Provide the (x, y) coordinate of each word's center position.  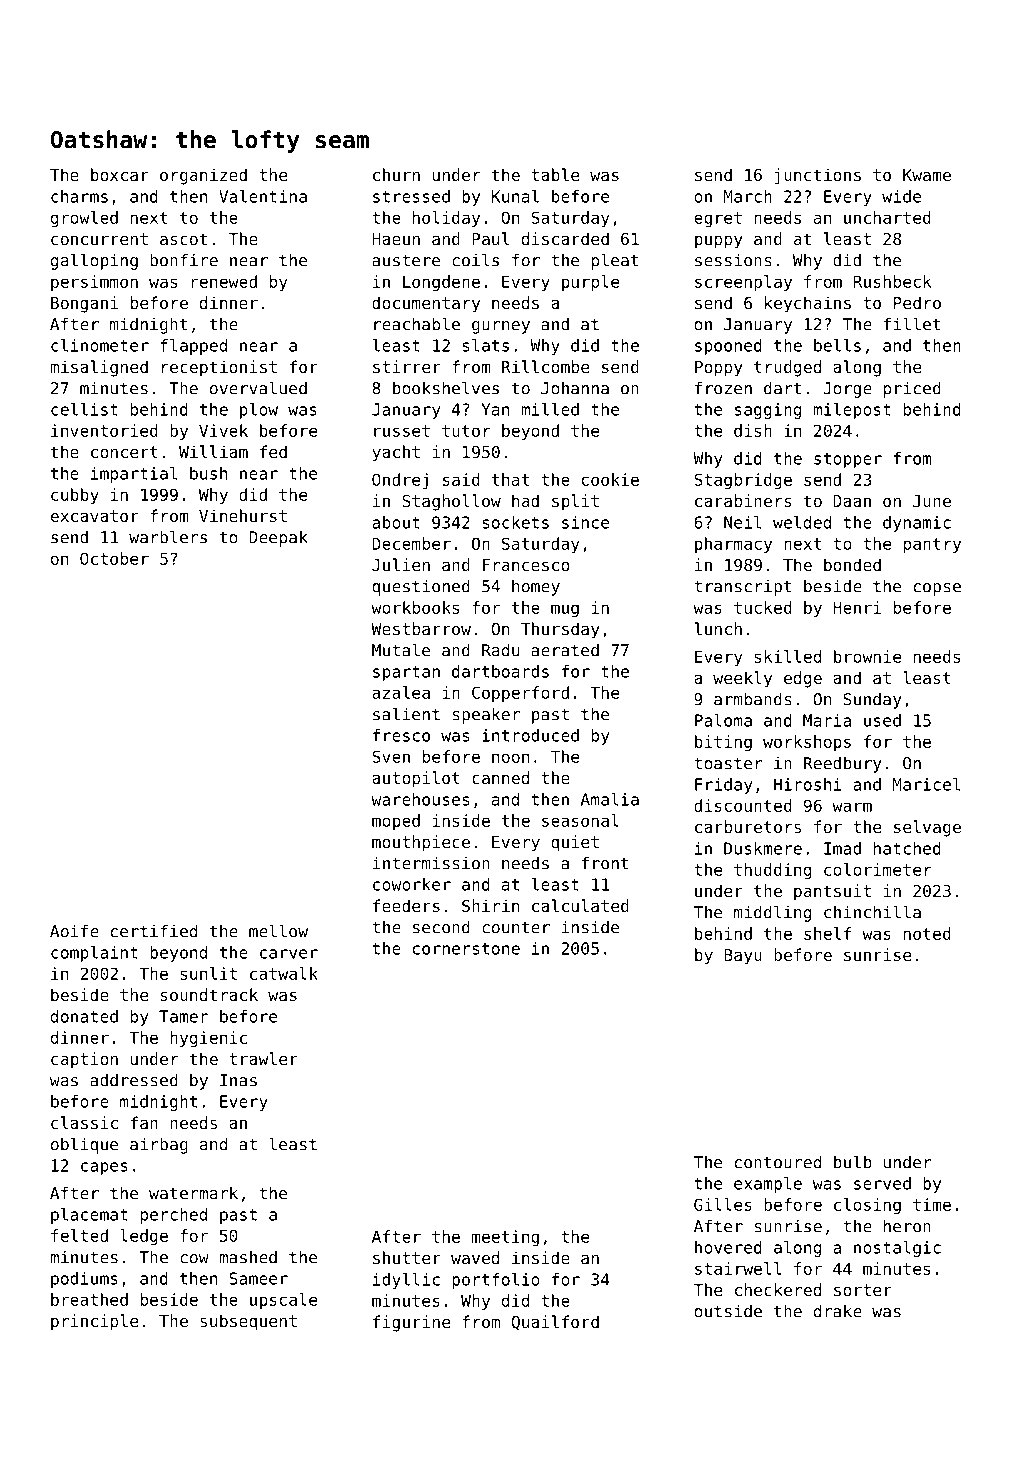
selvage (927, 828)
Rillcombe (545, 366)
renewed (224, 281)
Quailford (555, 1322)
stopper (848, 460)
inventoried (104, 430)
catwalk (284, 973)
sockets (515, 522)
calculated (580, 905)
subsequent (248, 1322)
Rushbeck (892, 281)
